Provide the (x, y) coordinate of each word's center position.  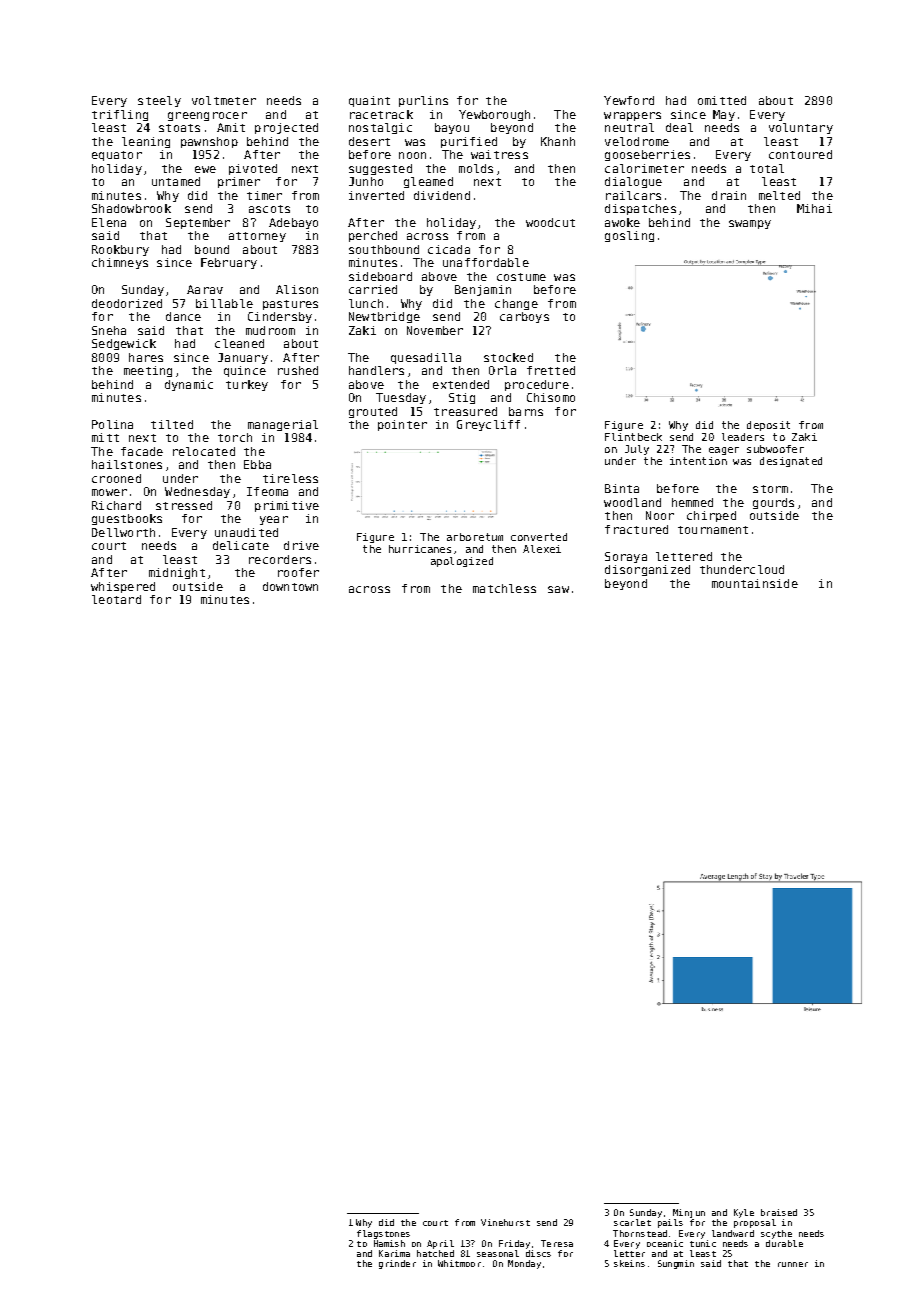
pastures (290, 305)
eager (724, 451)
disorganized (647, 570)
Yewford (629, 100)
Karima (394, 1253)
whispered (123, 587)
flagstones (383, 1234)
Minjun (689, 1213)
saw (558, 589)
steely (159, 101)
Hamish (389, 1243)
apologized (462, 562)
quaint (369, 101)
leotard (116, 599)
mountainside (755, 583)
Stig (462, 398)
